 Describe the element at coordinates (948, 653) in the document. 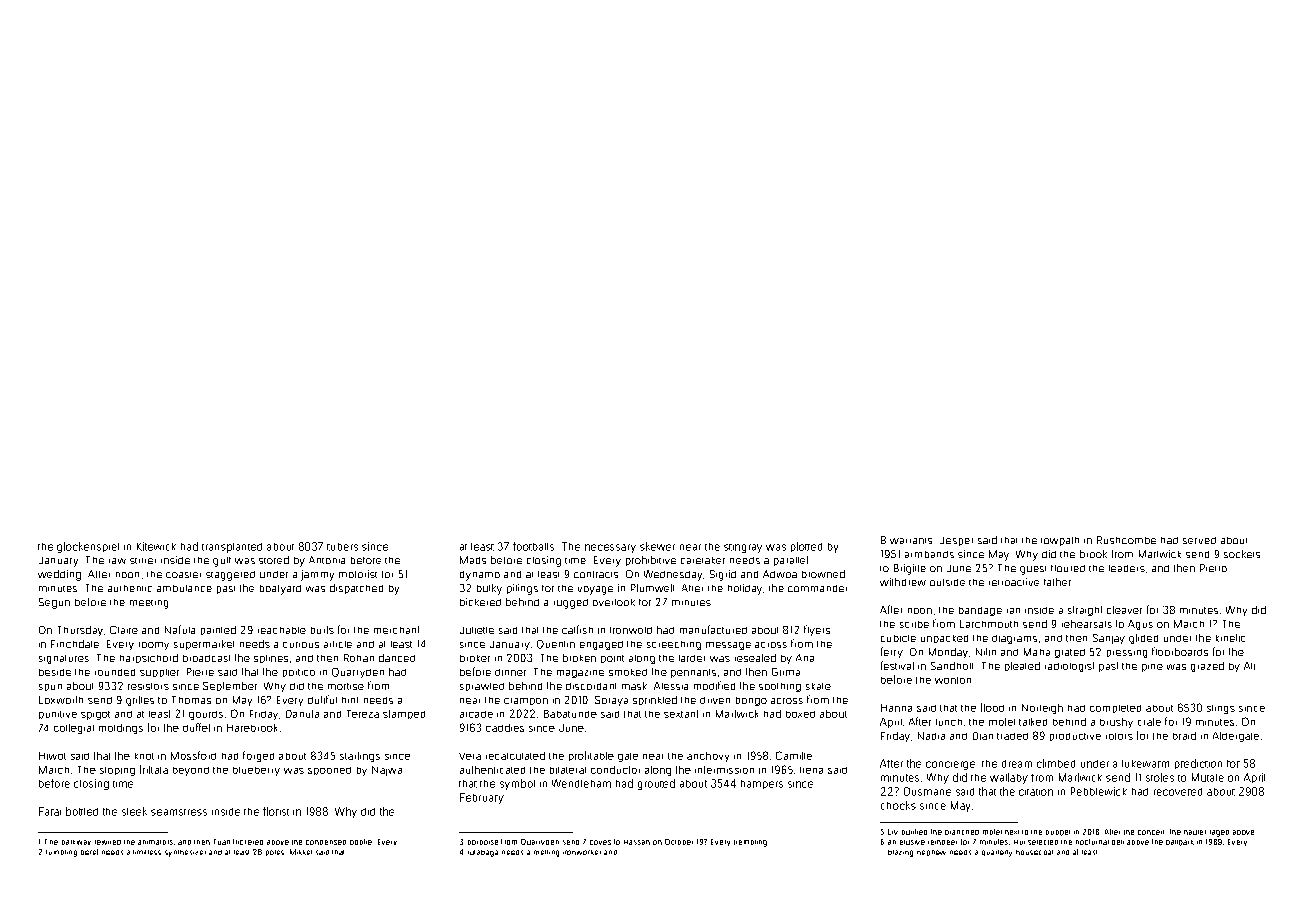

I see `Monday` at that location.
